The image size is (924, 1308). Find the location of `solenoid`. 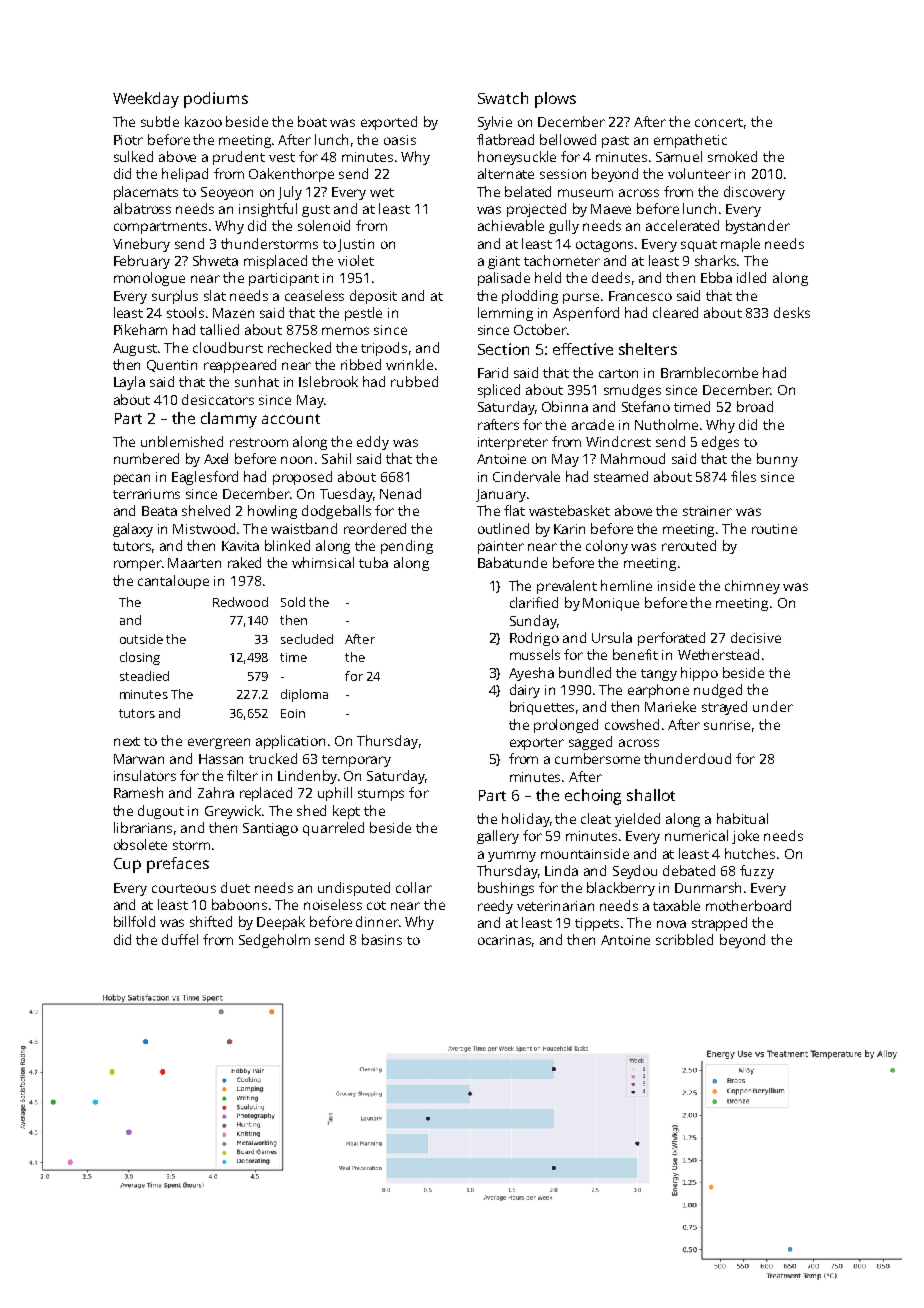

solenoid is located at coordinates (324, 225).
